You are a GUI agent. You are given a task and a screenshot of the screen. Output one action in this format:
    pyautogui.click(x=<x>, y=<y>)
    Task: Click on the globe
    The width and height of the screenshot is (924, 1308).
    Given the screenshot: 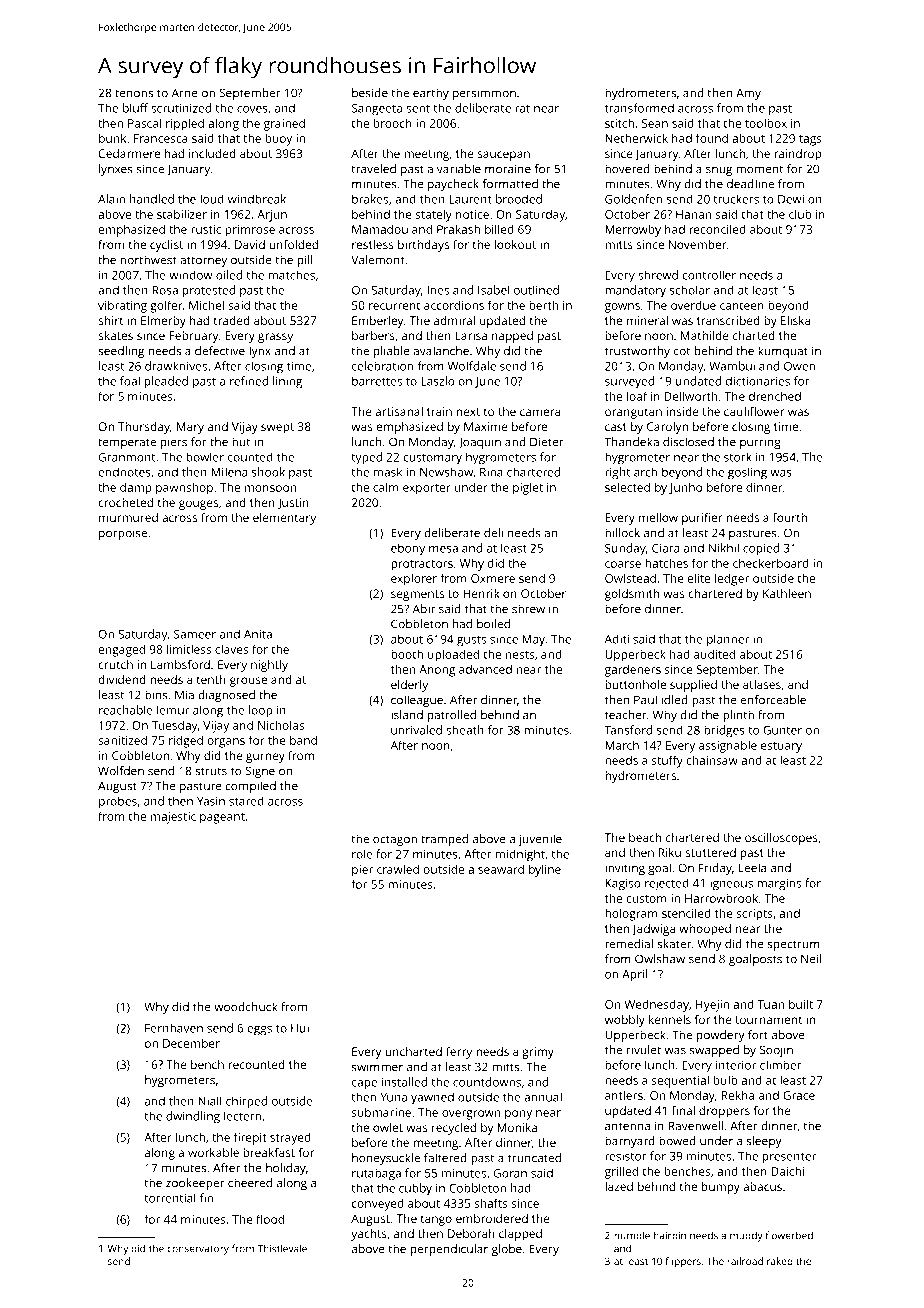 What is the action you would take?
    pyautogui.click(x=506, y=1250)
